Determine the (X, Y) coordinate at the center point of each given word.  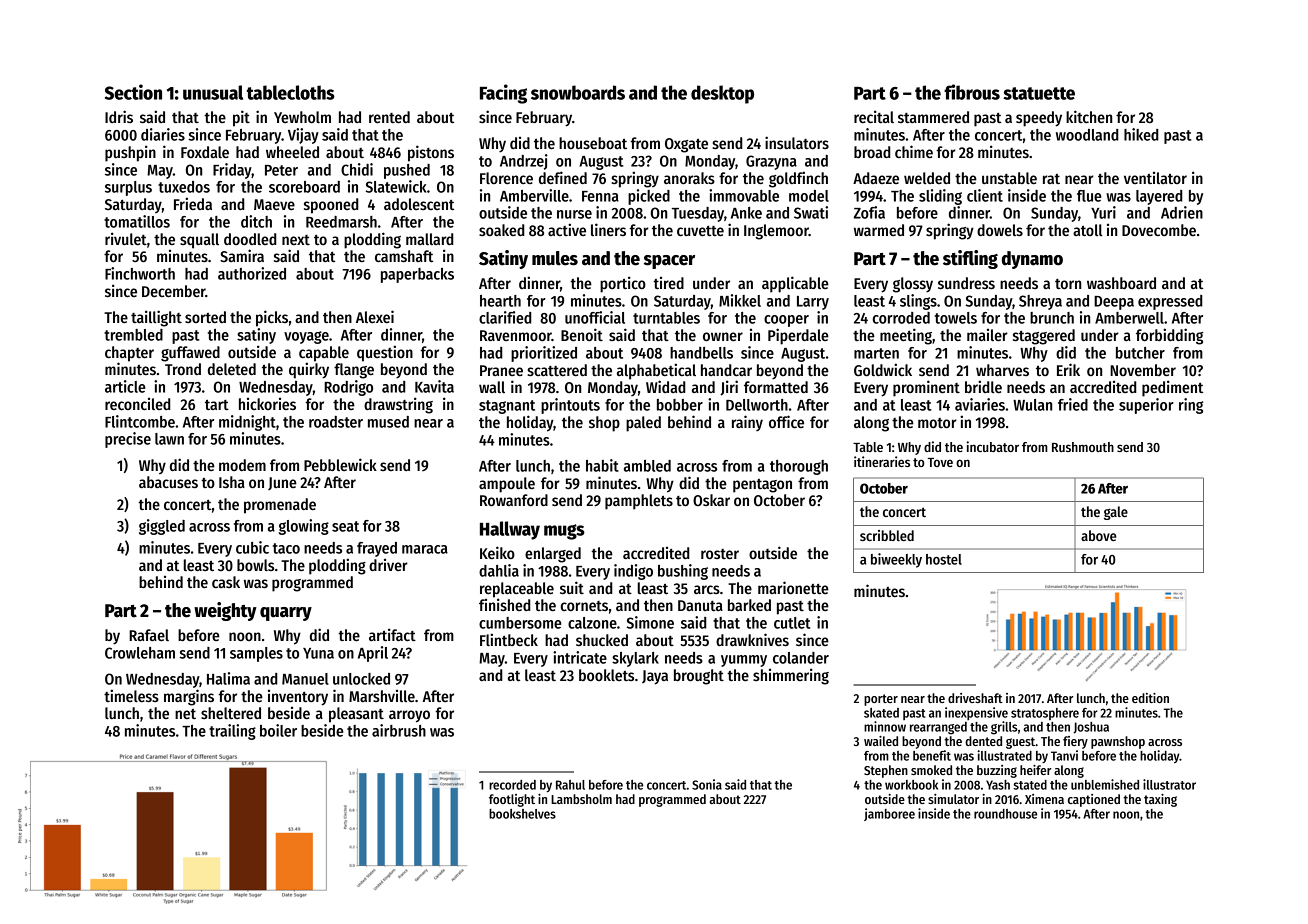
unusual (213, 92)
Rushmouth (1083, 447)
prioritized (544, 354)
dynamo (1032, 260)
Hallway (510, 530)
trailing (232, 732)
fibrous (972, 92)
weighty (225, 611)
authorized (252, 273)
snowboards (578, 92)
